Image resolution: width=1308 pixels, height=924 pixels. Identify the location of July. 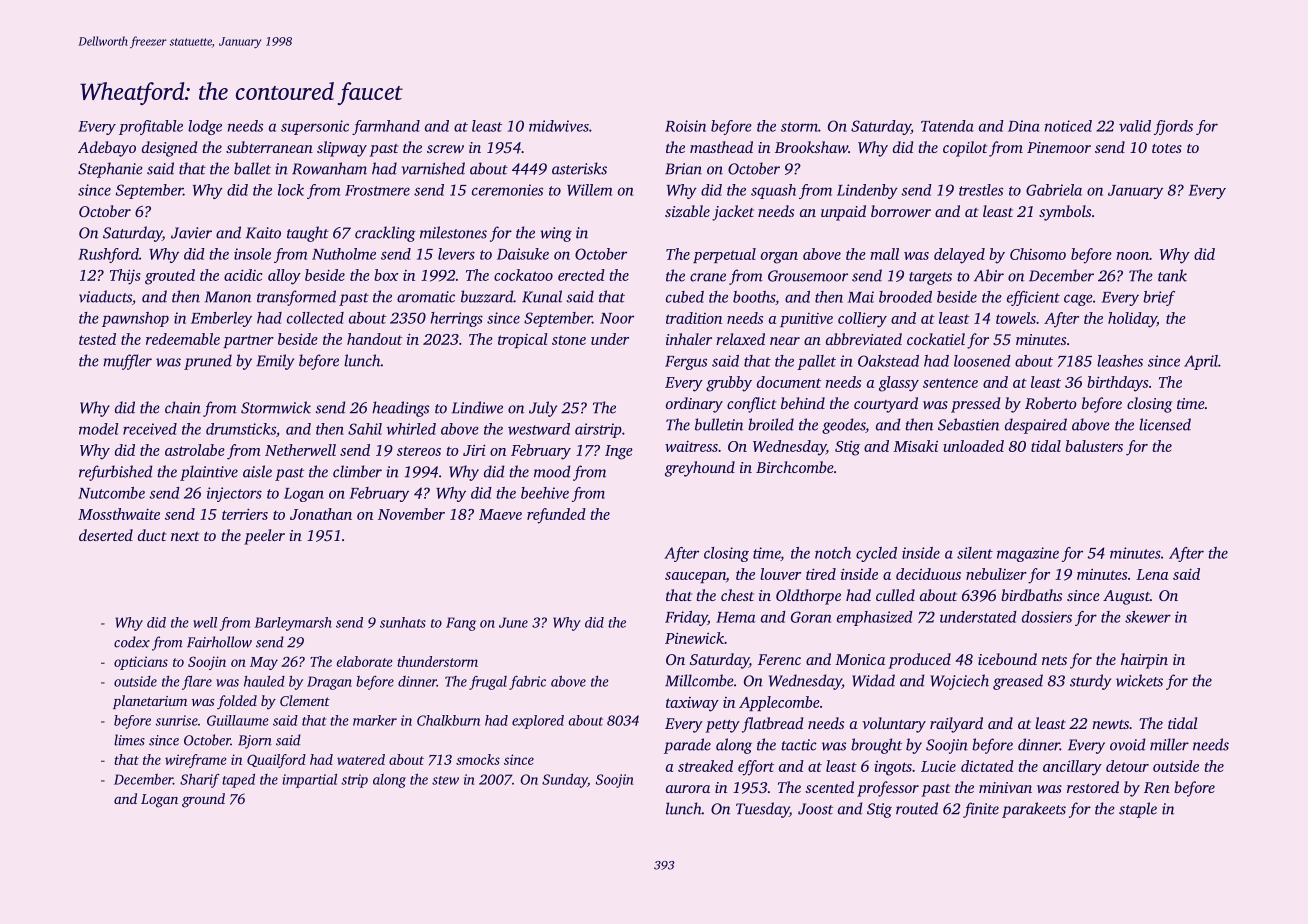
(543, 409).
